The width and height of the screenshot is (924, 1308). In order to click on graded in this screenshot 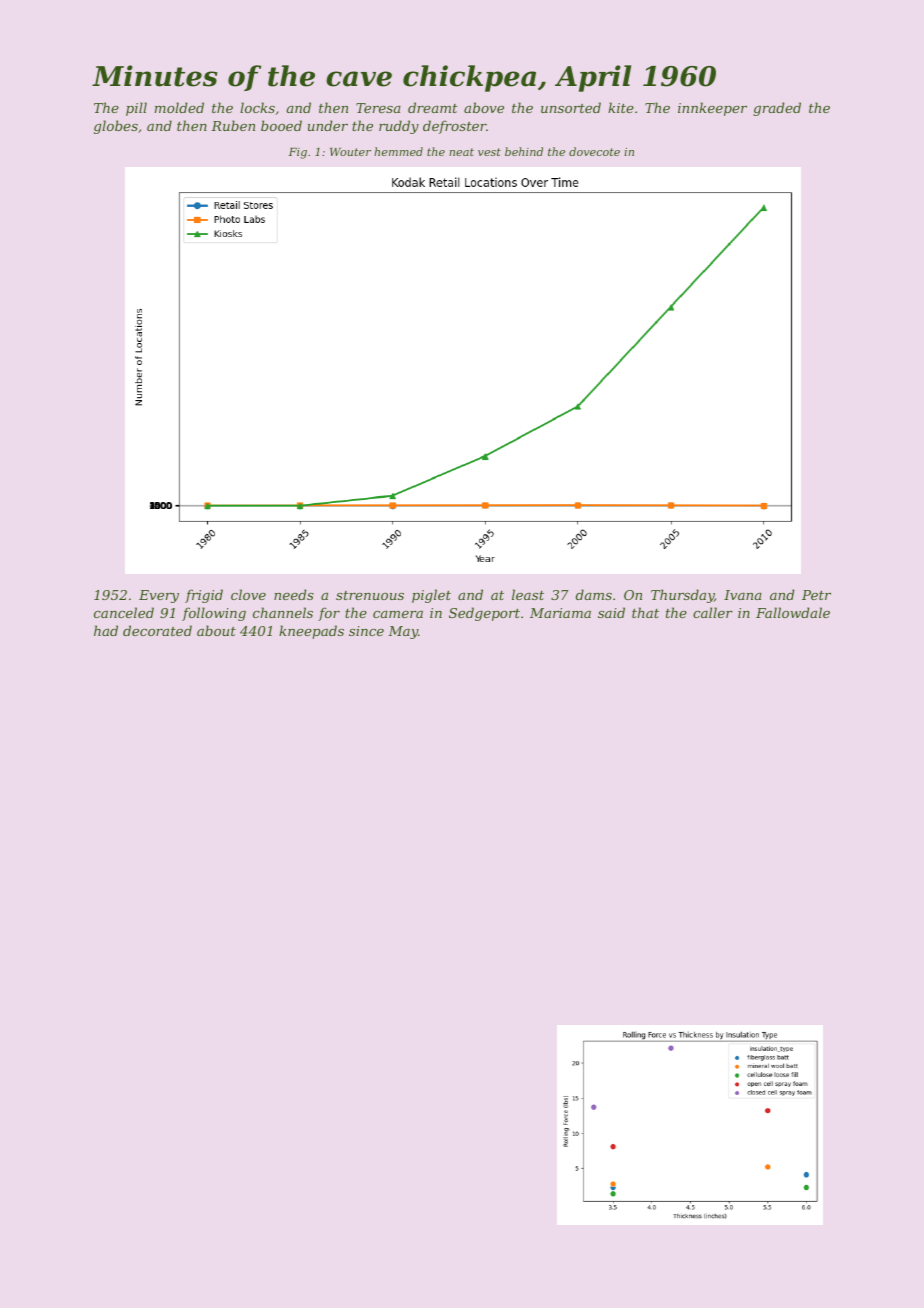, I will do `click(777, 109)`.
